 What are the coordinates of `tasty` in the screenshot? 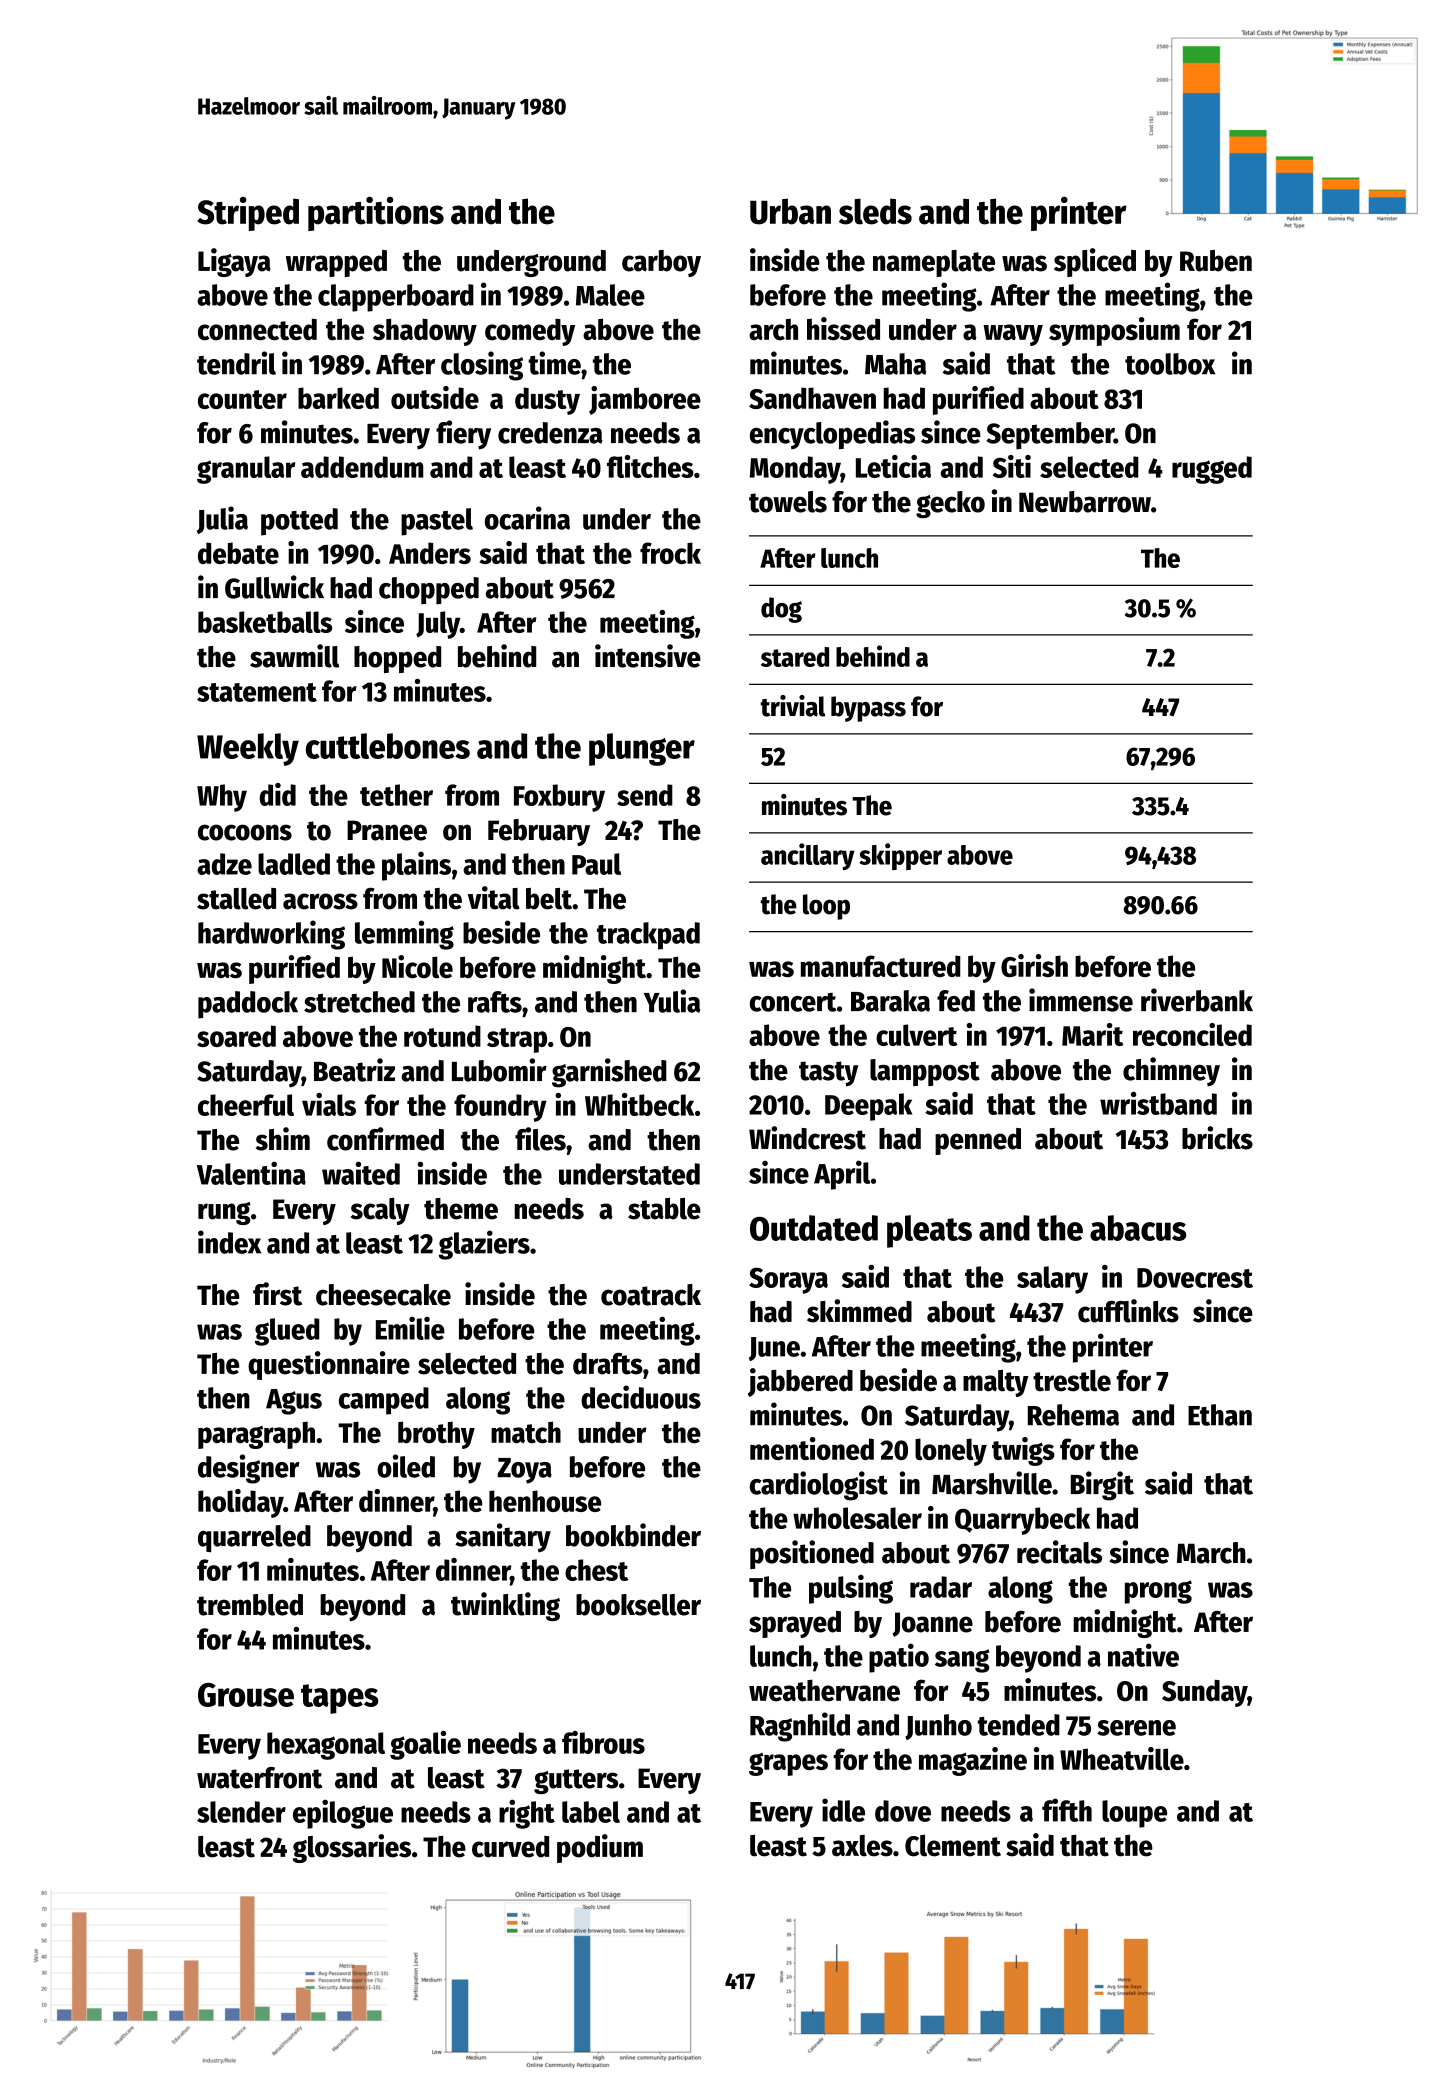 It's located at (829, 1073).
